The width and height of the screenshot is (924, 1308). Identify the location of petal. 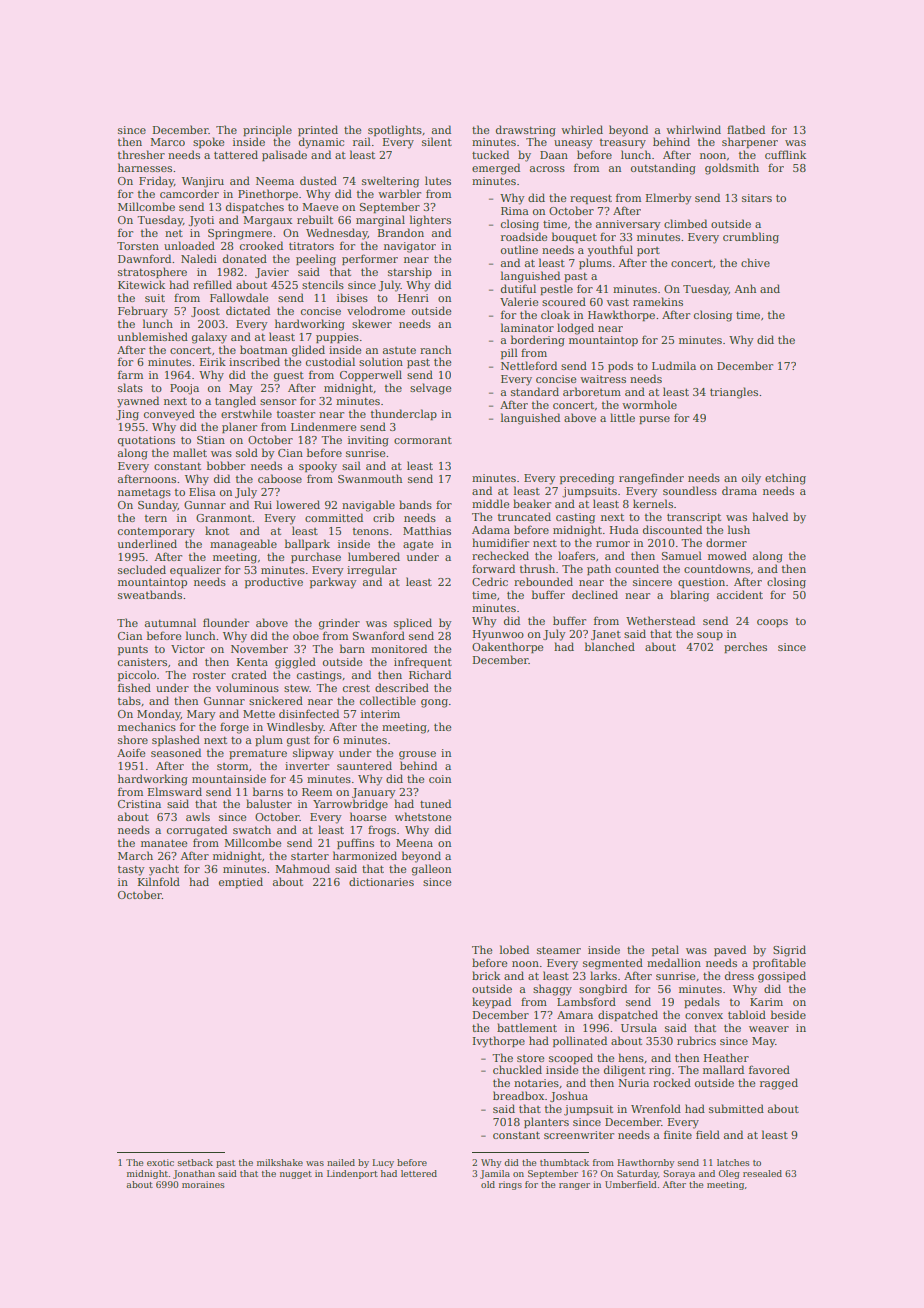
(665, 950).
